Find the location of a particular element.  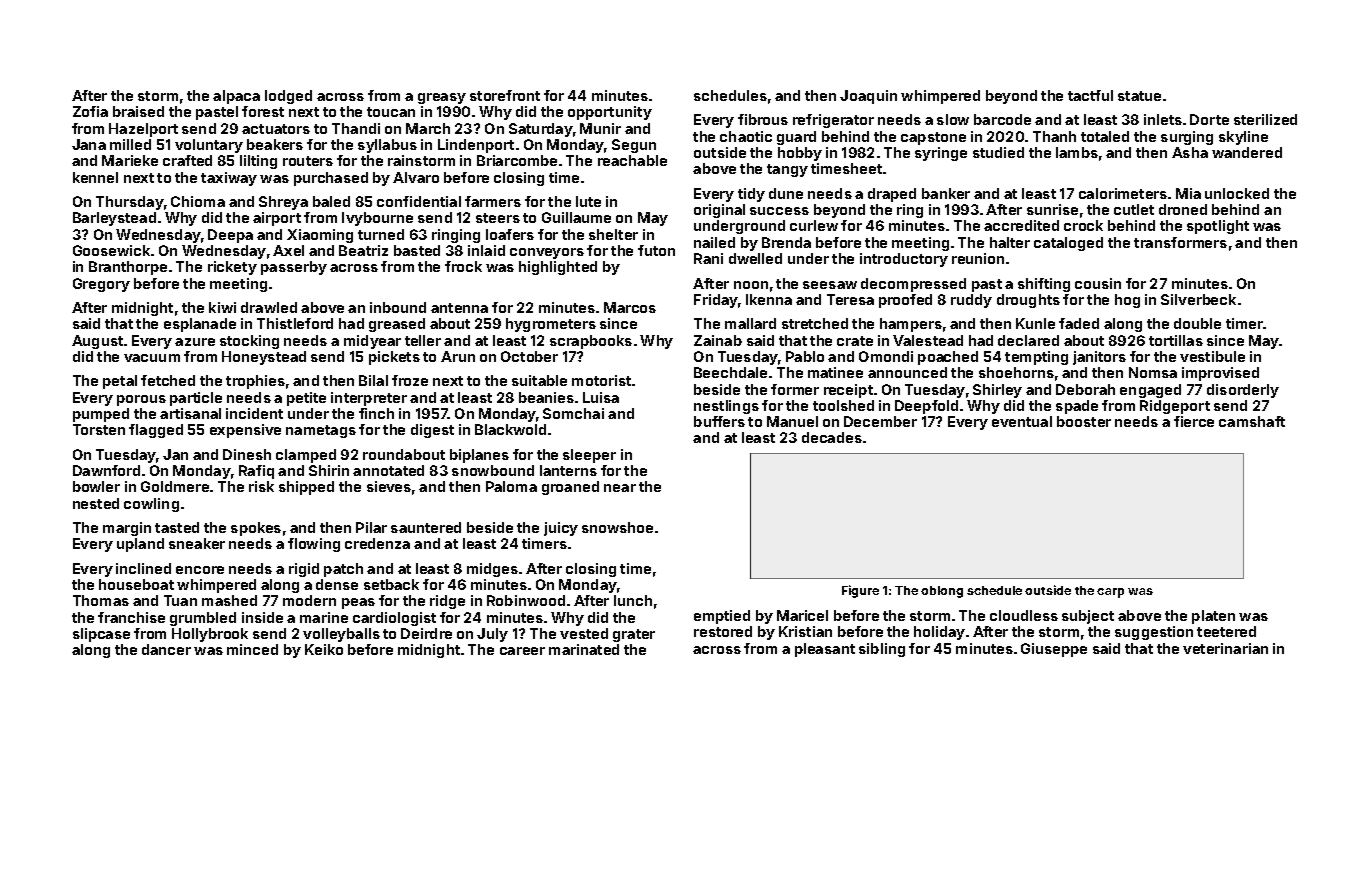

pleasant is located at coordinates (825, 650).
